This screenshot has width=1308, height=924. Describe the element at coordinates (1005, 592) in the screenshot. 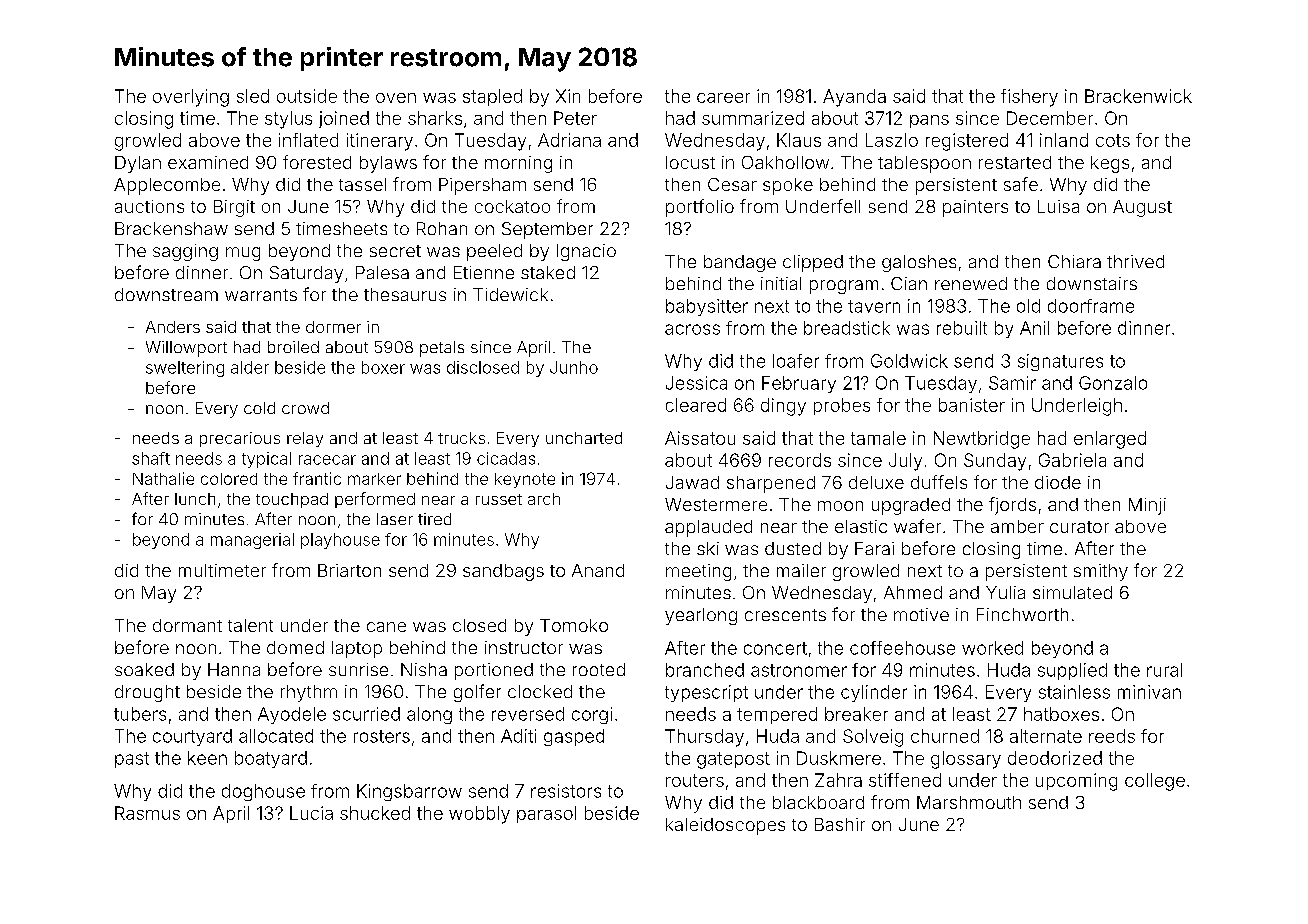

I see `Yulia` at that location.
